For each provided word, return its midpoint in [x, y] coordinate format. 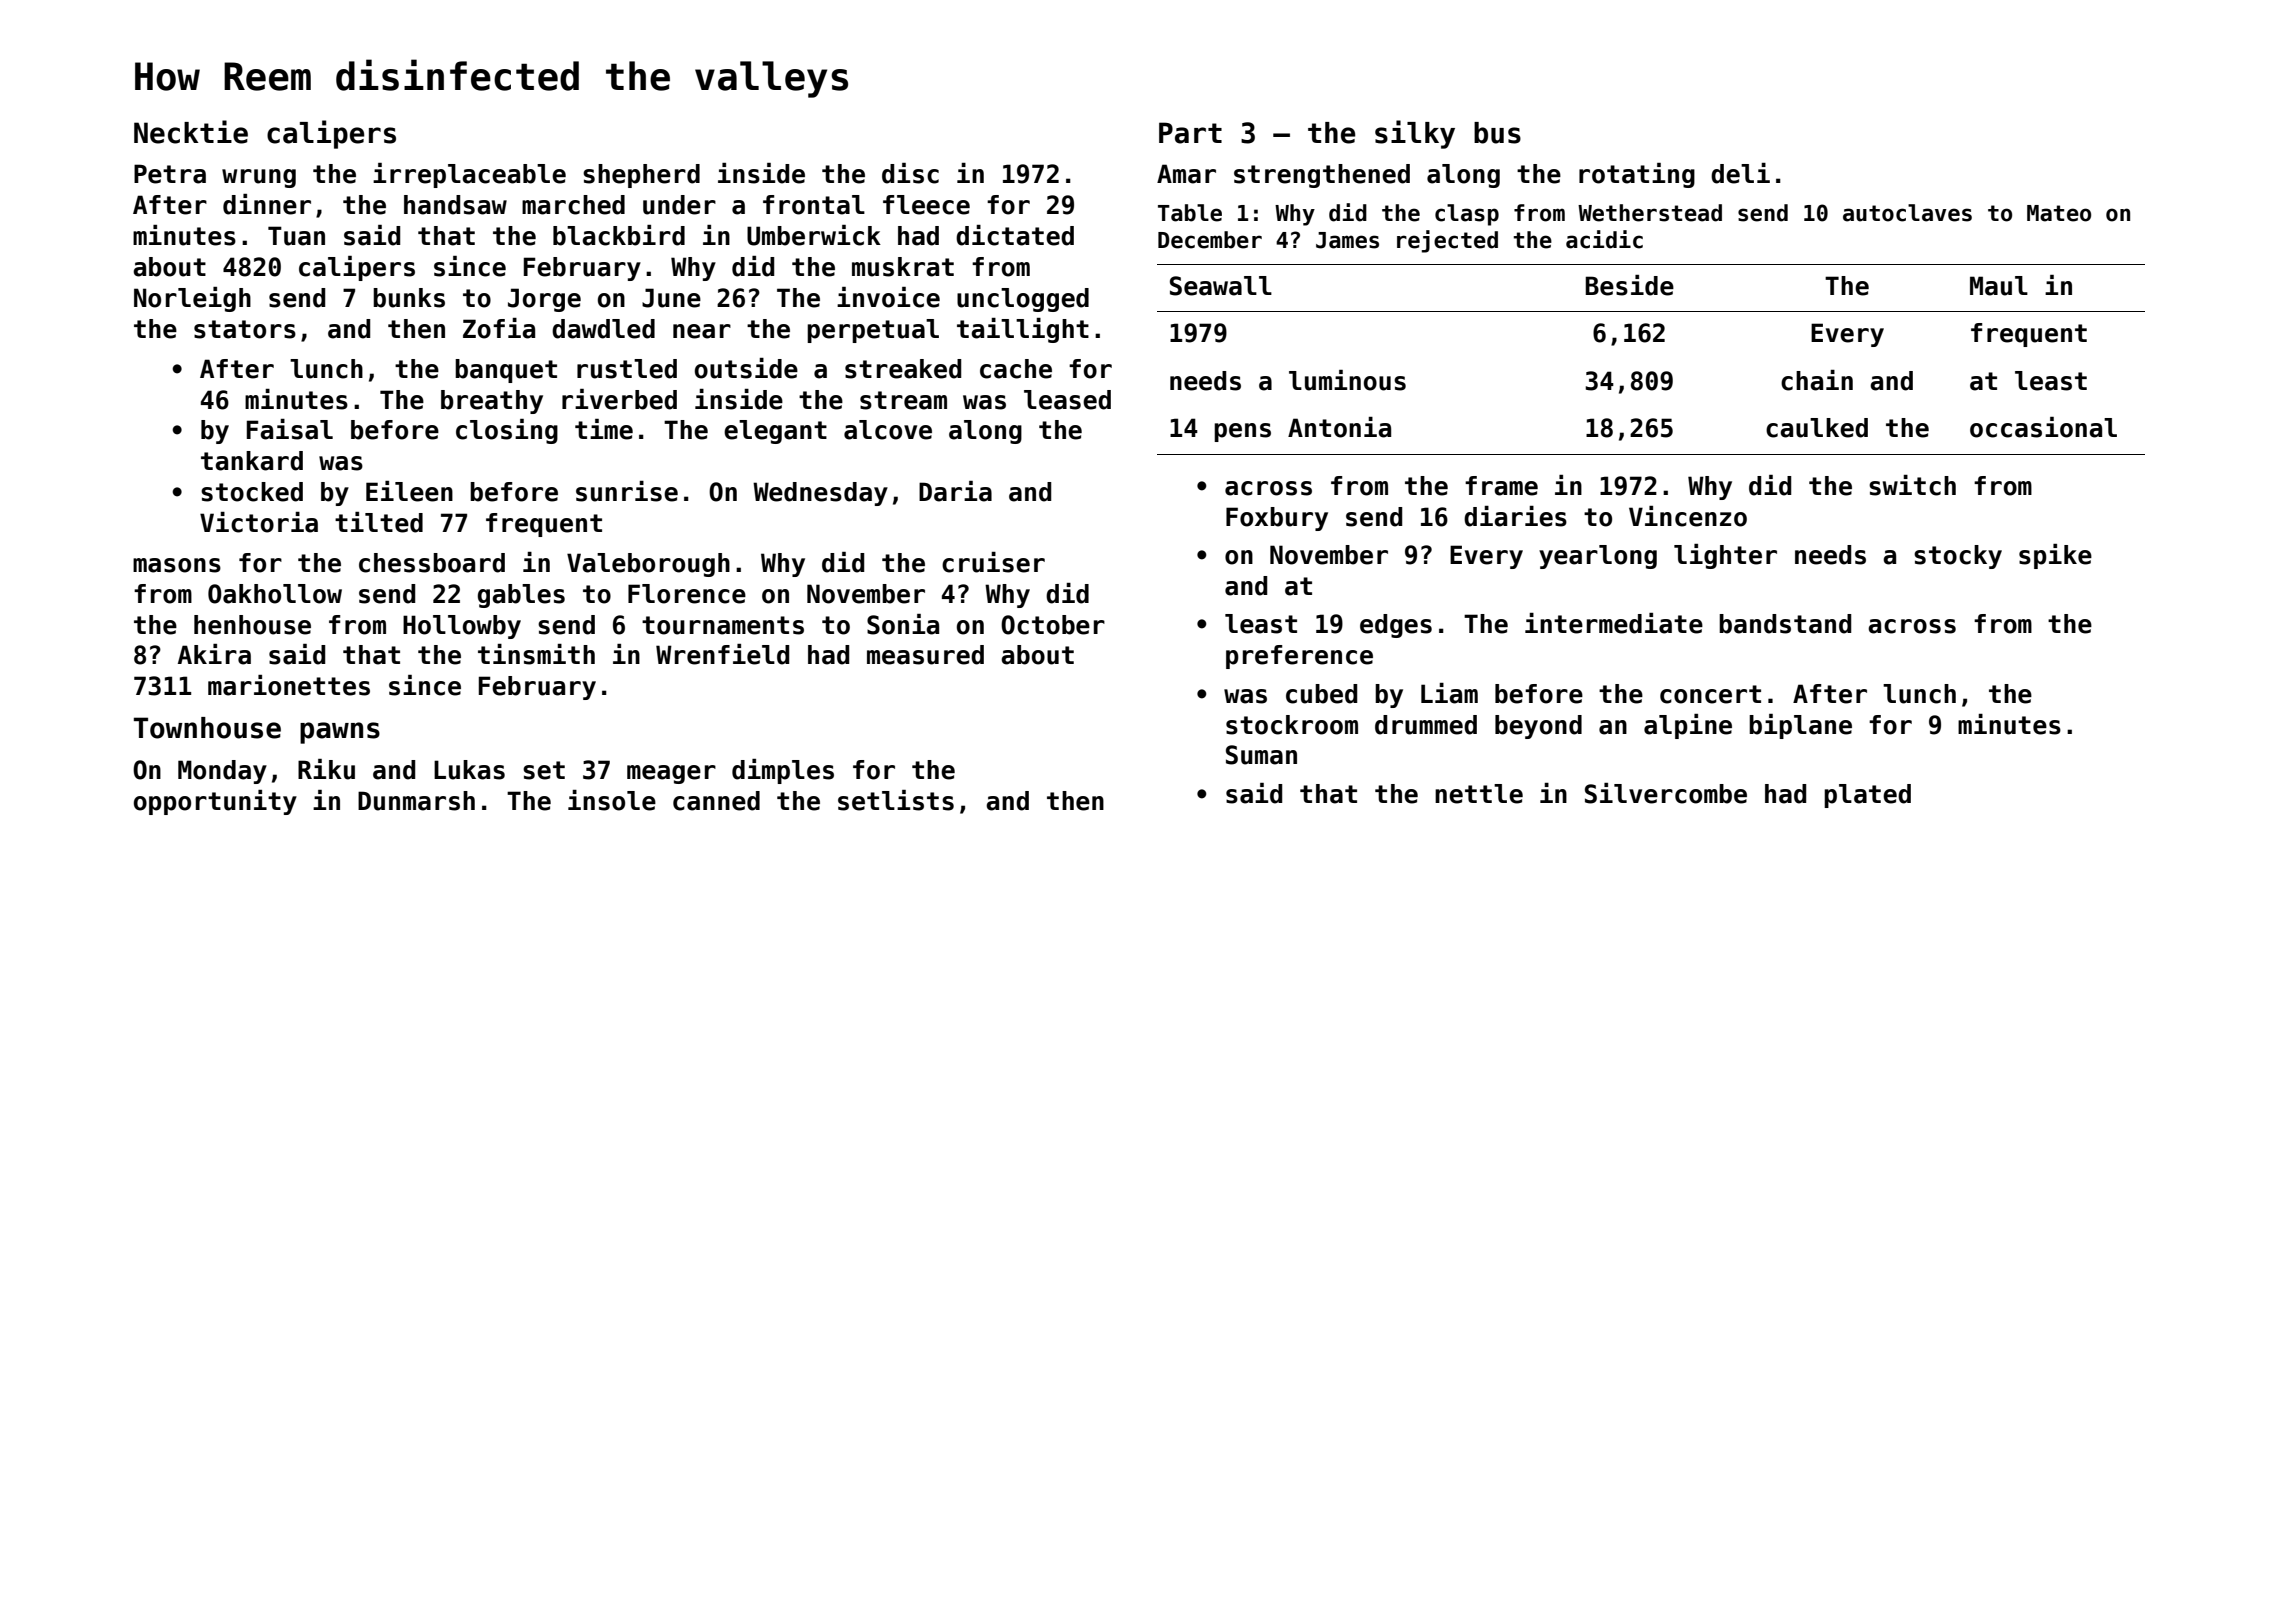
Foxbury [1277, 519]
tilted [379, 522]
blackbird [619, 235]
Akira [214, 654]
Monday [222, 772]
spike [2055, 556]
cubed [1321, 694]
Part [1190, 133]
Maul [1999, 286]
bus [1497, 133]
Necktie [191, 132]
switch [1912, 485]
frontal [814, 205]
